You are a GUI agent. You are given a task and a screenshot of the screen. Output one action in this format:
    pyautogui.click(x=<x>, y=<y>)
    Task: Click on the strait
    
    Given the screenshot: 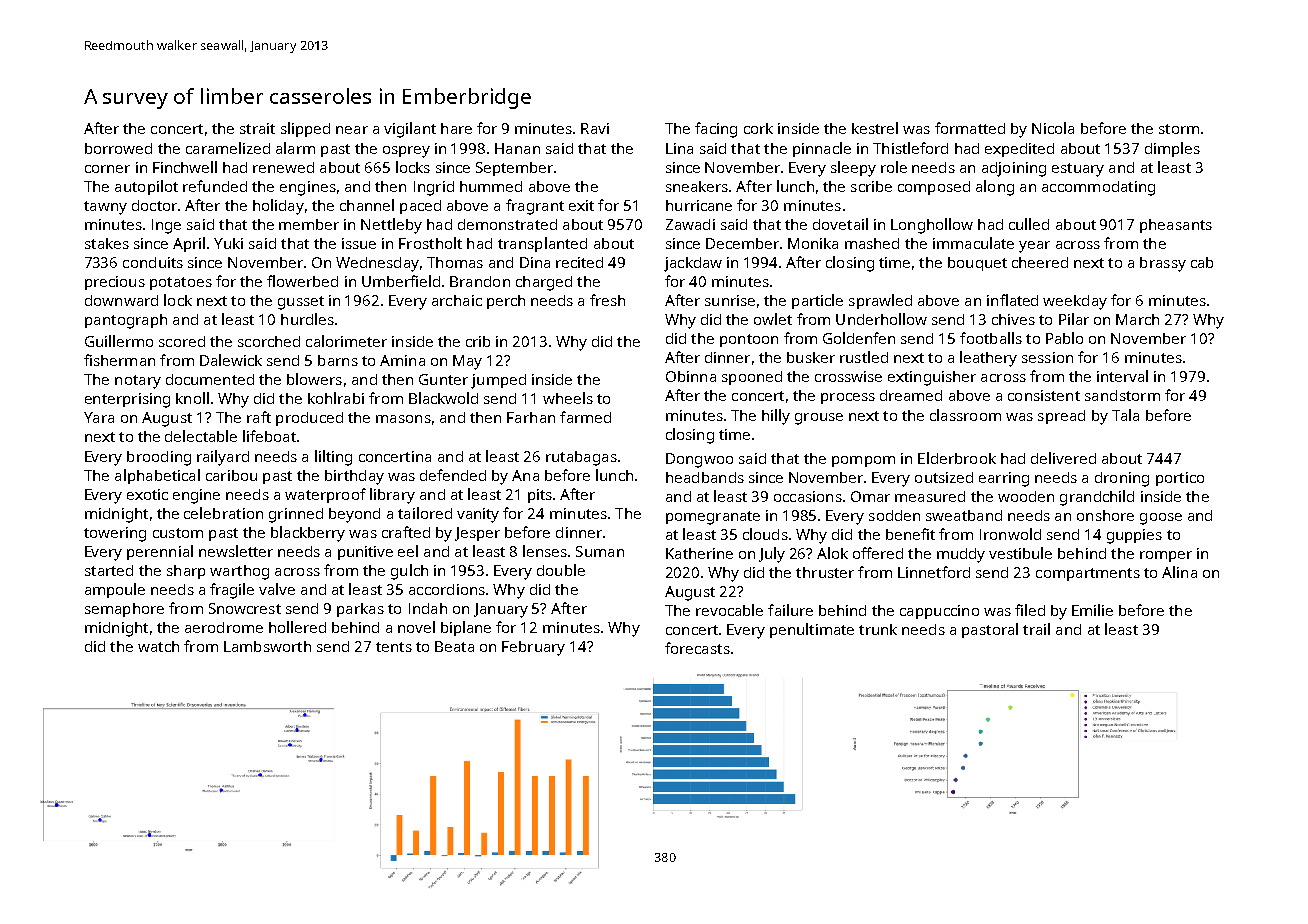 What is the action you would take?
    pyautogui.click(x=257, y=128)
